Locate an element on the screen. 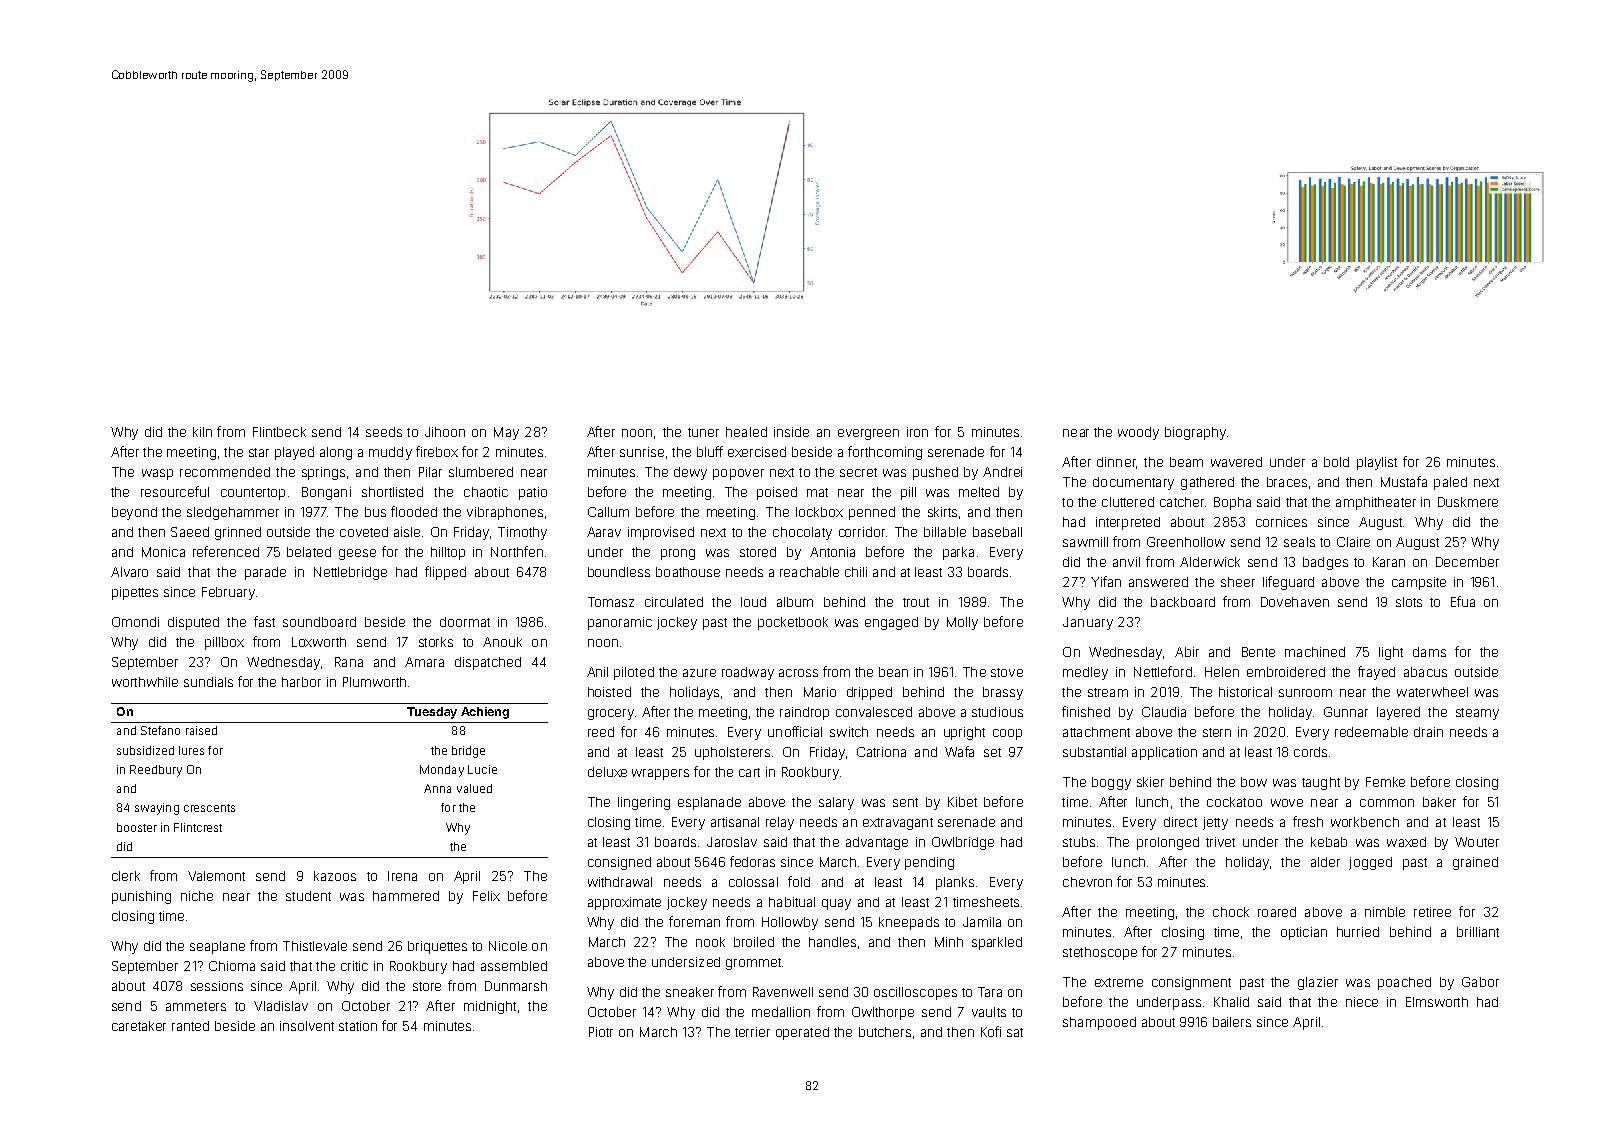  dripped is located at coordinates (869, 693).
